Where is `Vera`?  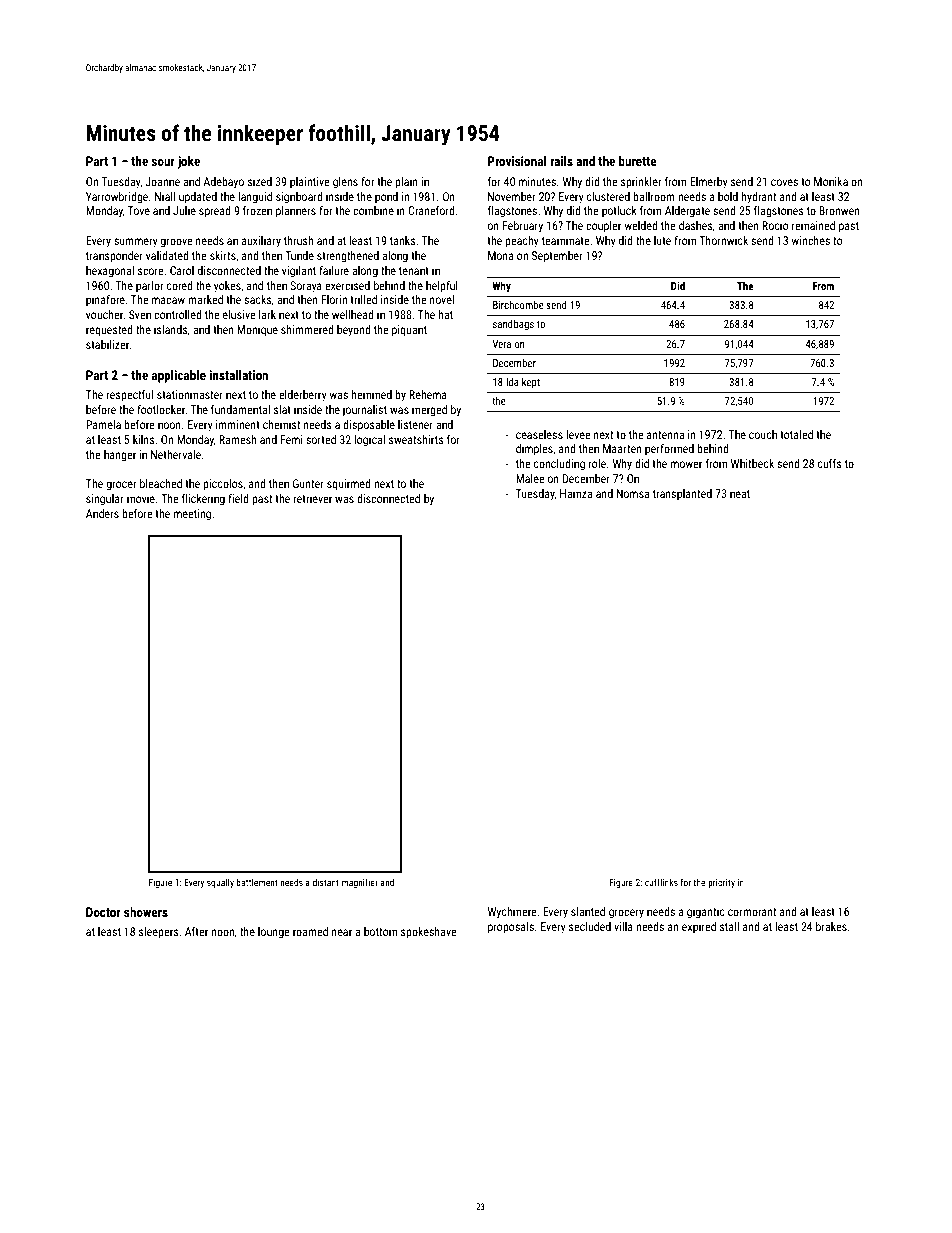 Vera is located at coordinates (501, 344).
